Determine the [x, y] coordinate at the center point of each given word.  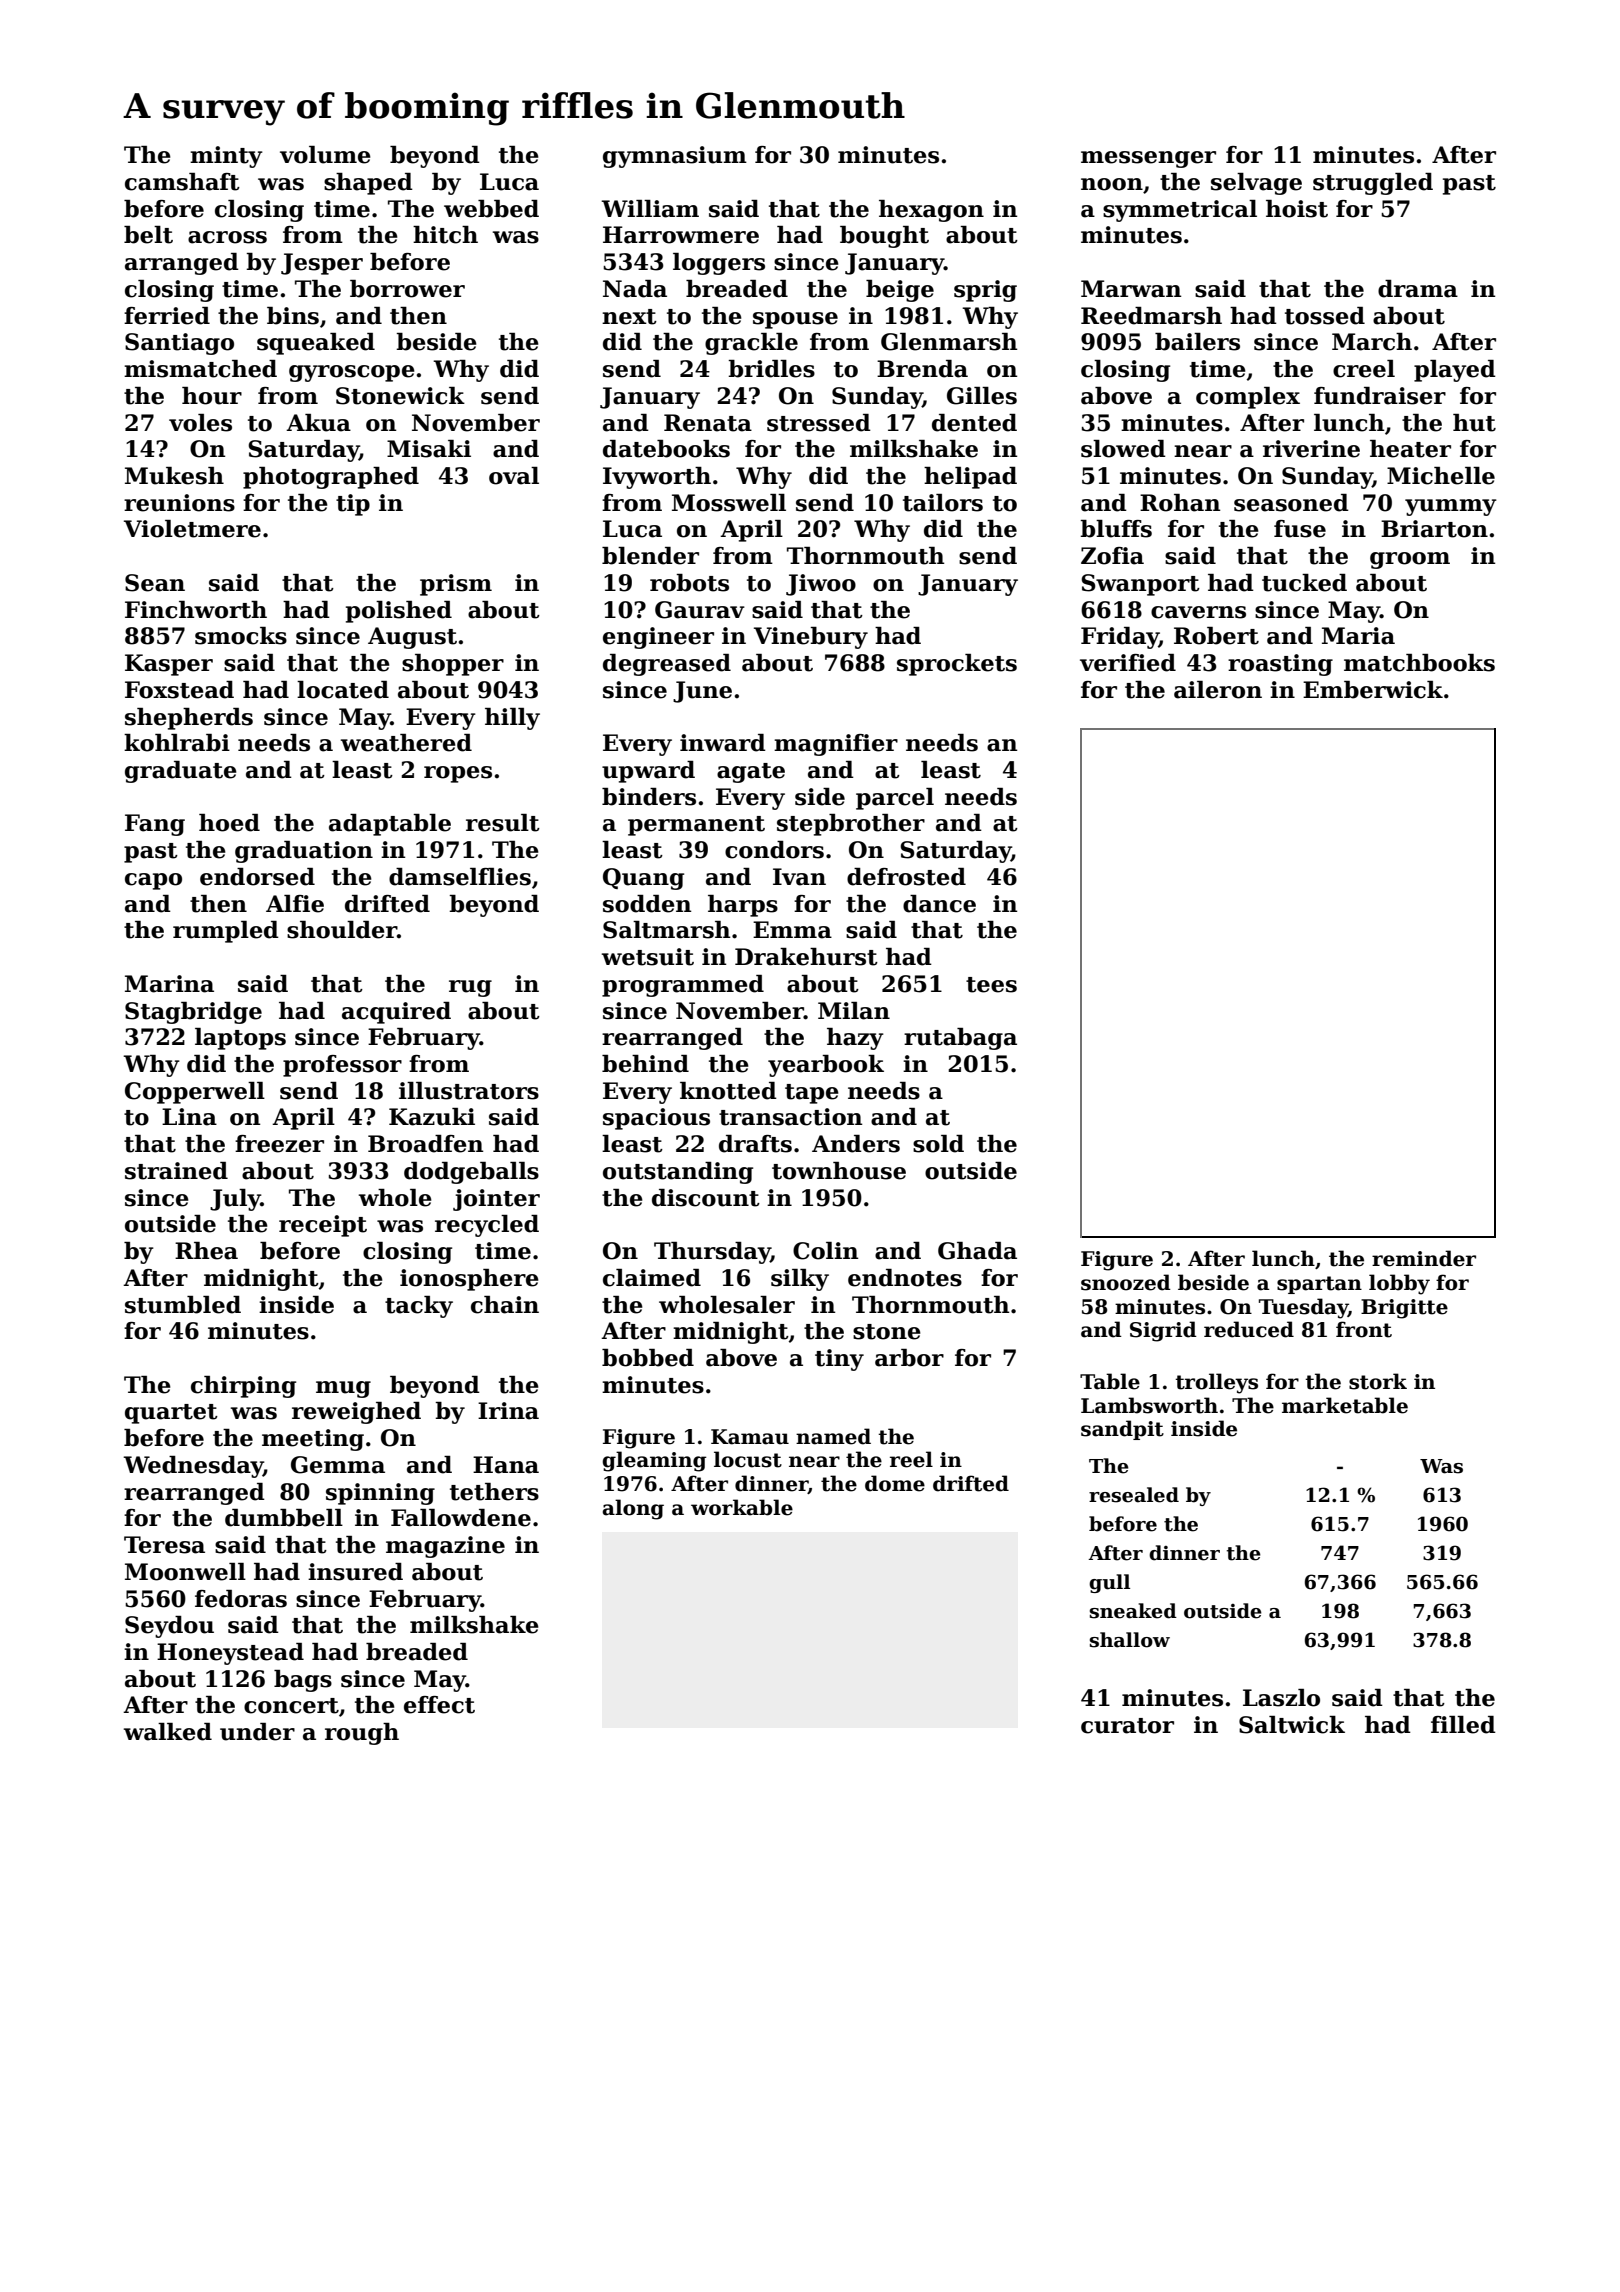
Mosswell [729, 503]
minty [226, 157]
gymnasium [675, 157]
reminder [1424, 1258]
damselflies [460, 877]
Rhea [206, 1251]
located [343, 690]
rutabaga [960, 1039]
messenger [1148, 159]
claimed [652, 1278]
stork [1378, 1381]
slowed [1123, 449]
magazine [445, 1547]
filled [1463, 1725]
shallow [1130, 1640]
